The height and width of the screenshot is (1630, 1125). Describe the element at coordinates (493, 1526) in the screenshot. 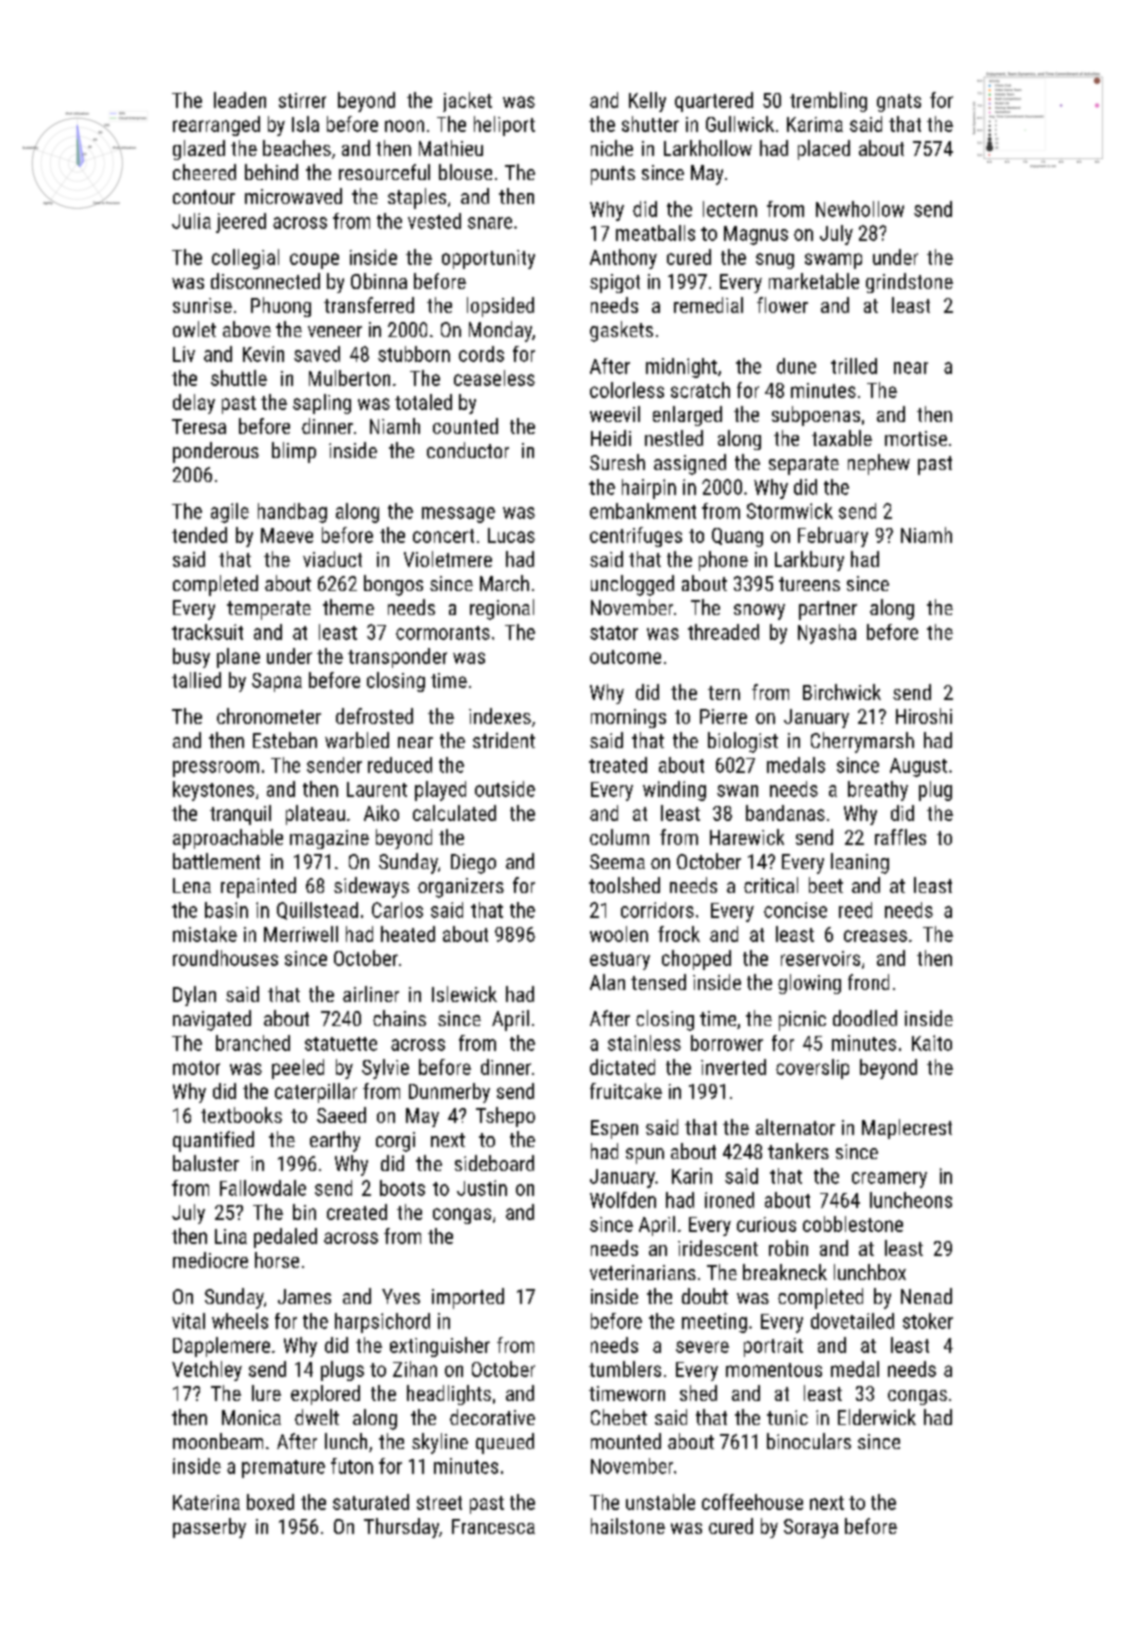

I see `Francesca` at that location.
